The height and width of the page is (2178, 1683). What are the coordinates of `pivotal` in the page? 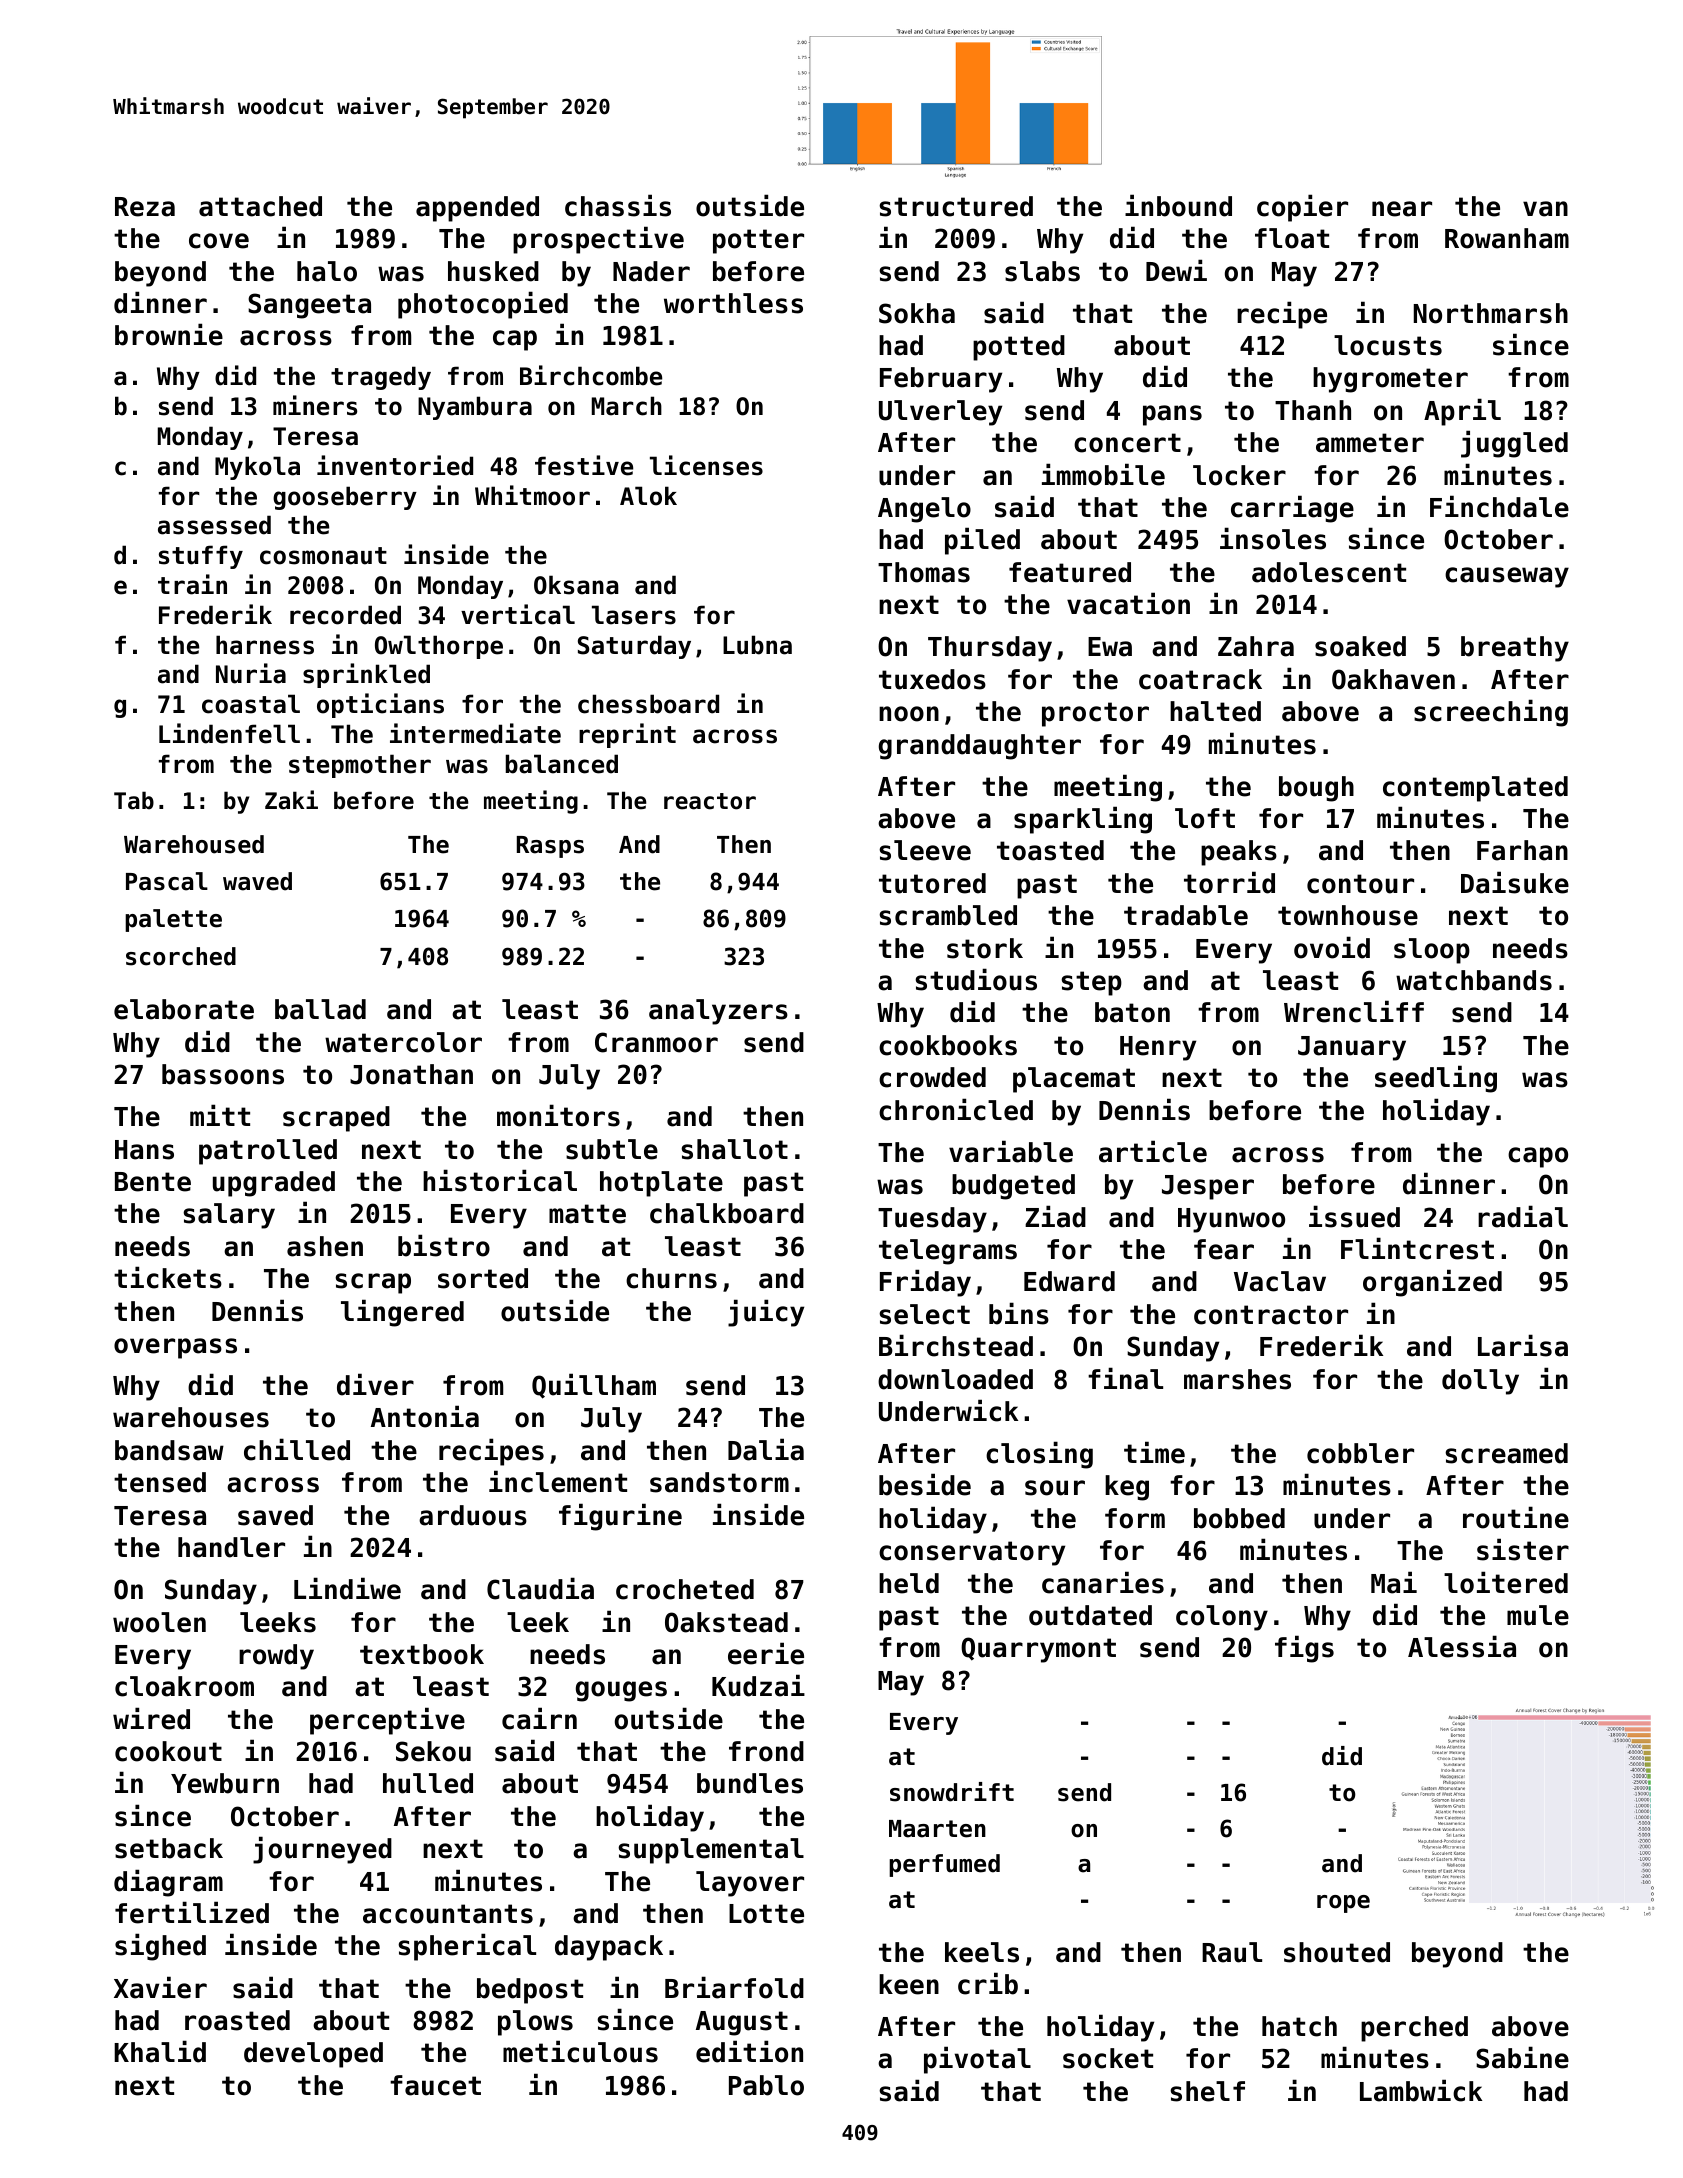 It's located at (977, 2060).
